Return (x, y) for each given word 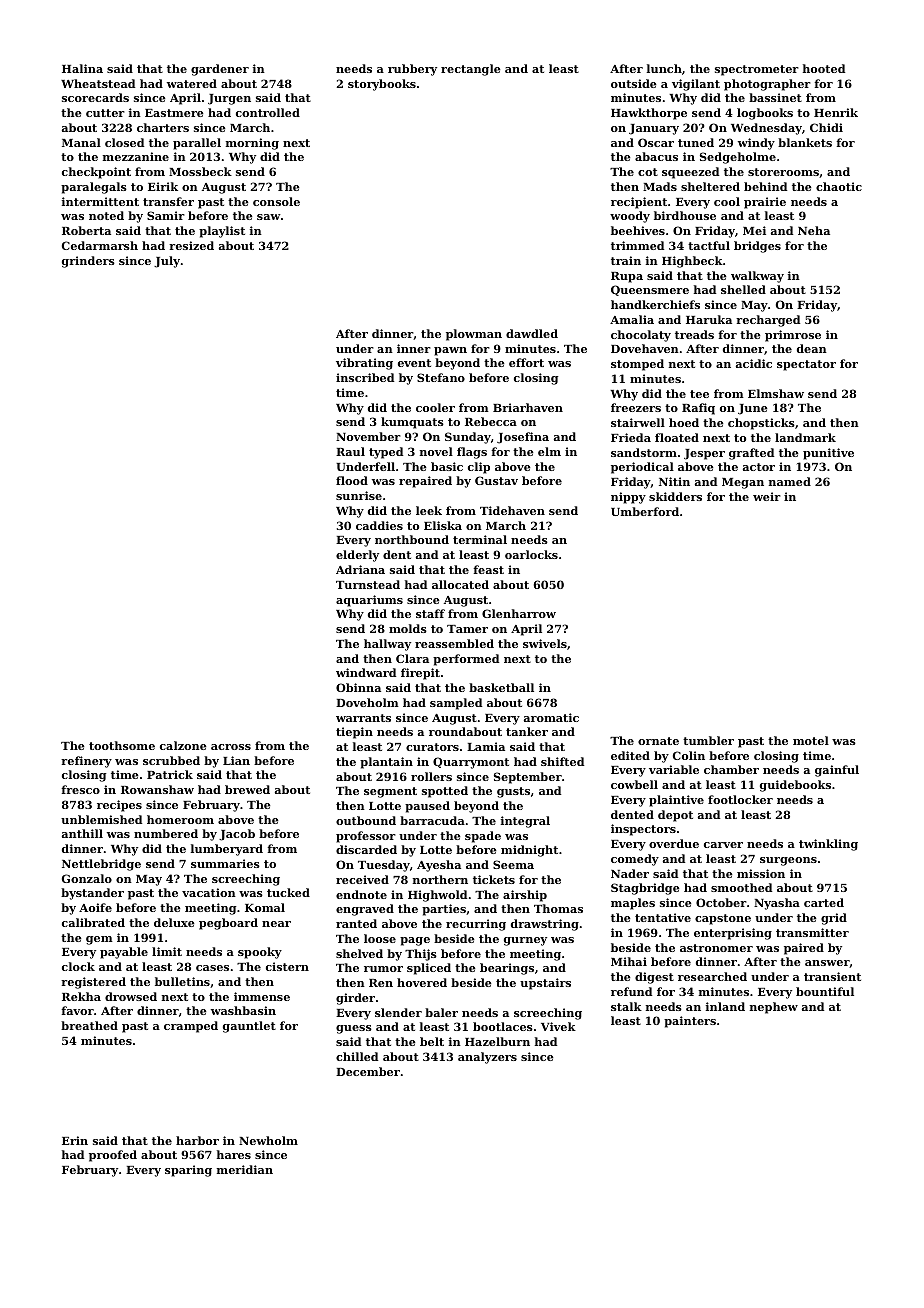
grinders (88, 262)
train (626, 260)
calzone (183, 745)
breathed (89, 1025)
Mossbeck (200, 171)
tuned (696, 142)
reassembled (454, 643)
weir (767, 496)
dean (812, 348)
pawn (450, 351)
